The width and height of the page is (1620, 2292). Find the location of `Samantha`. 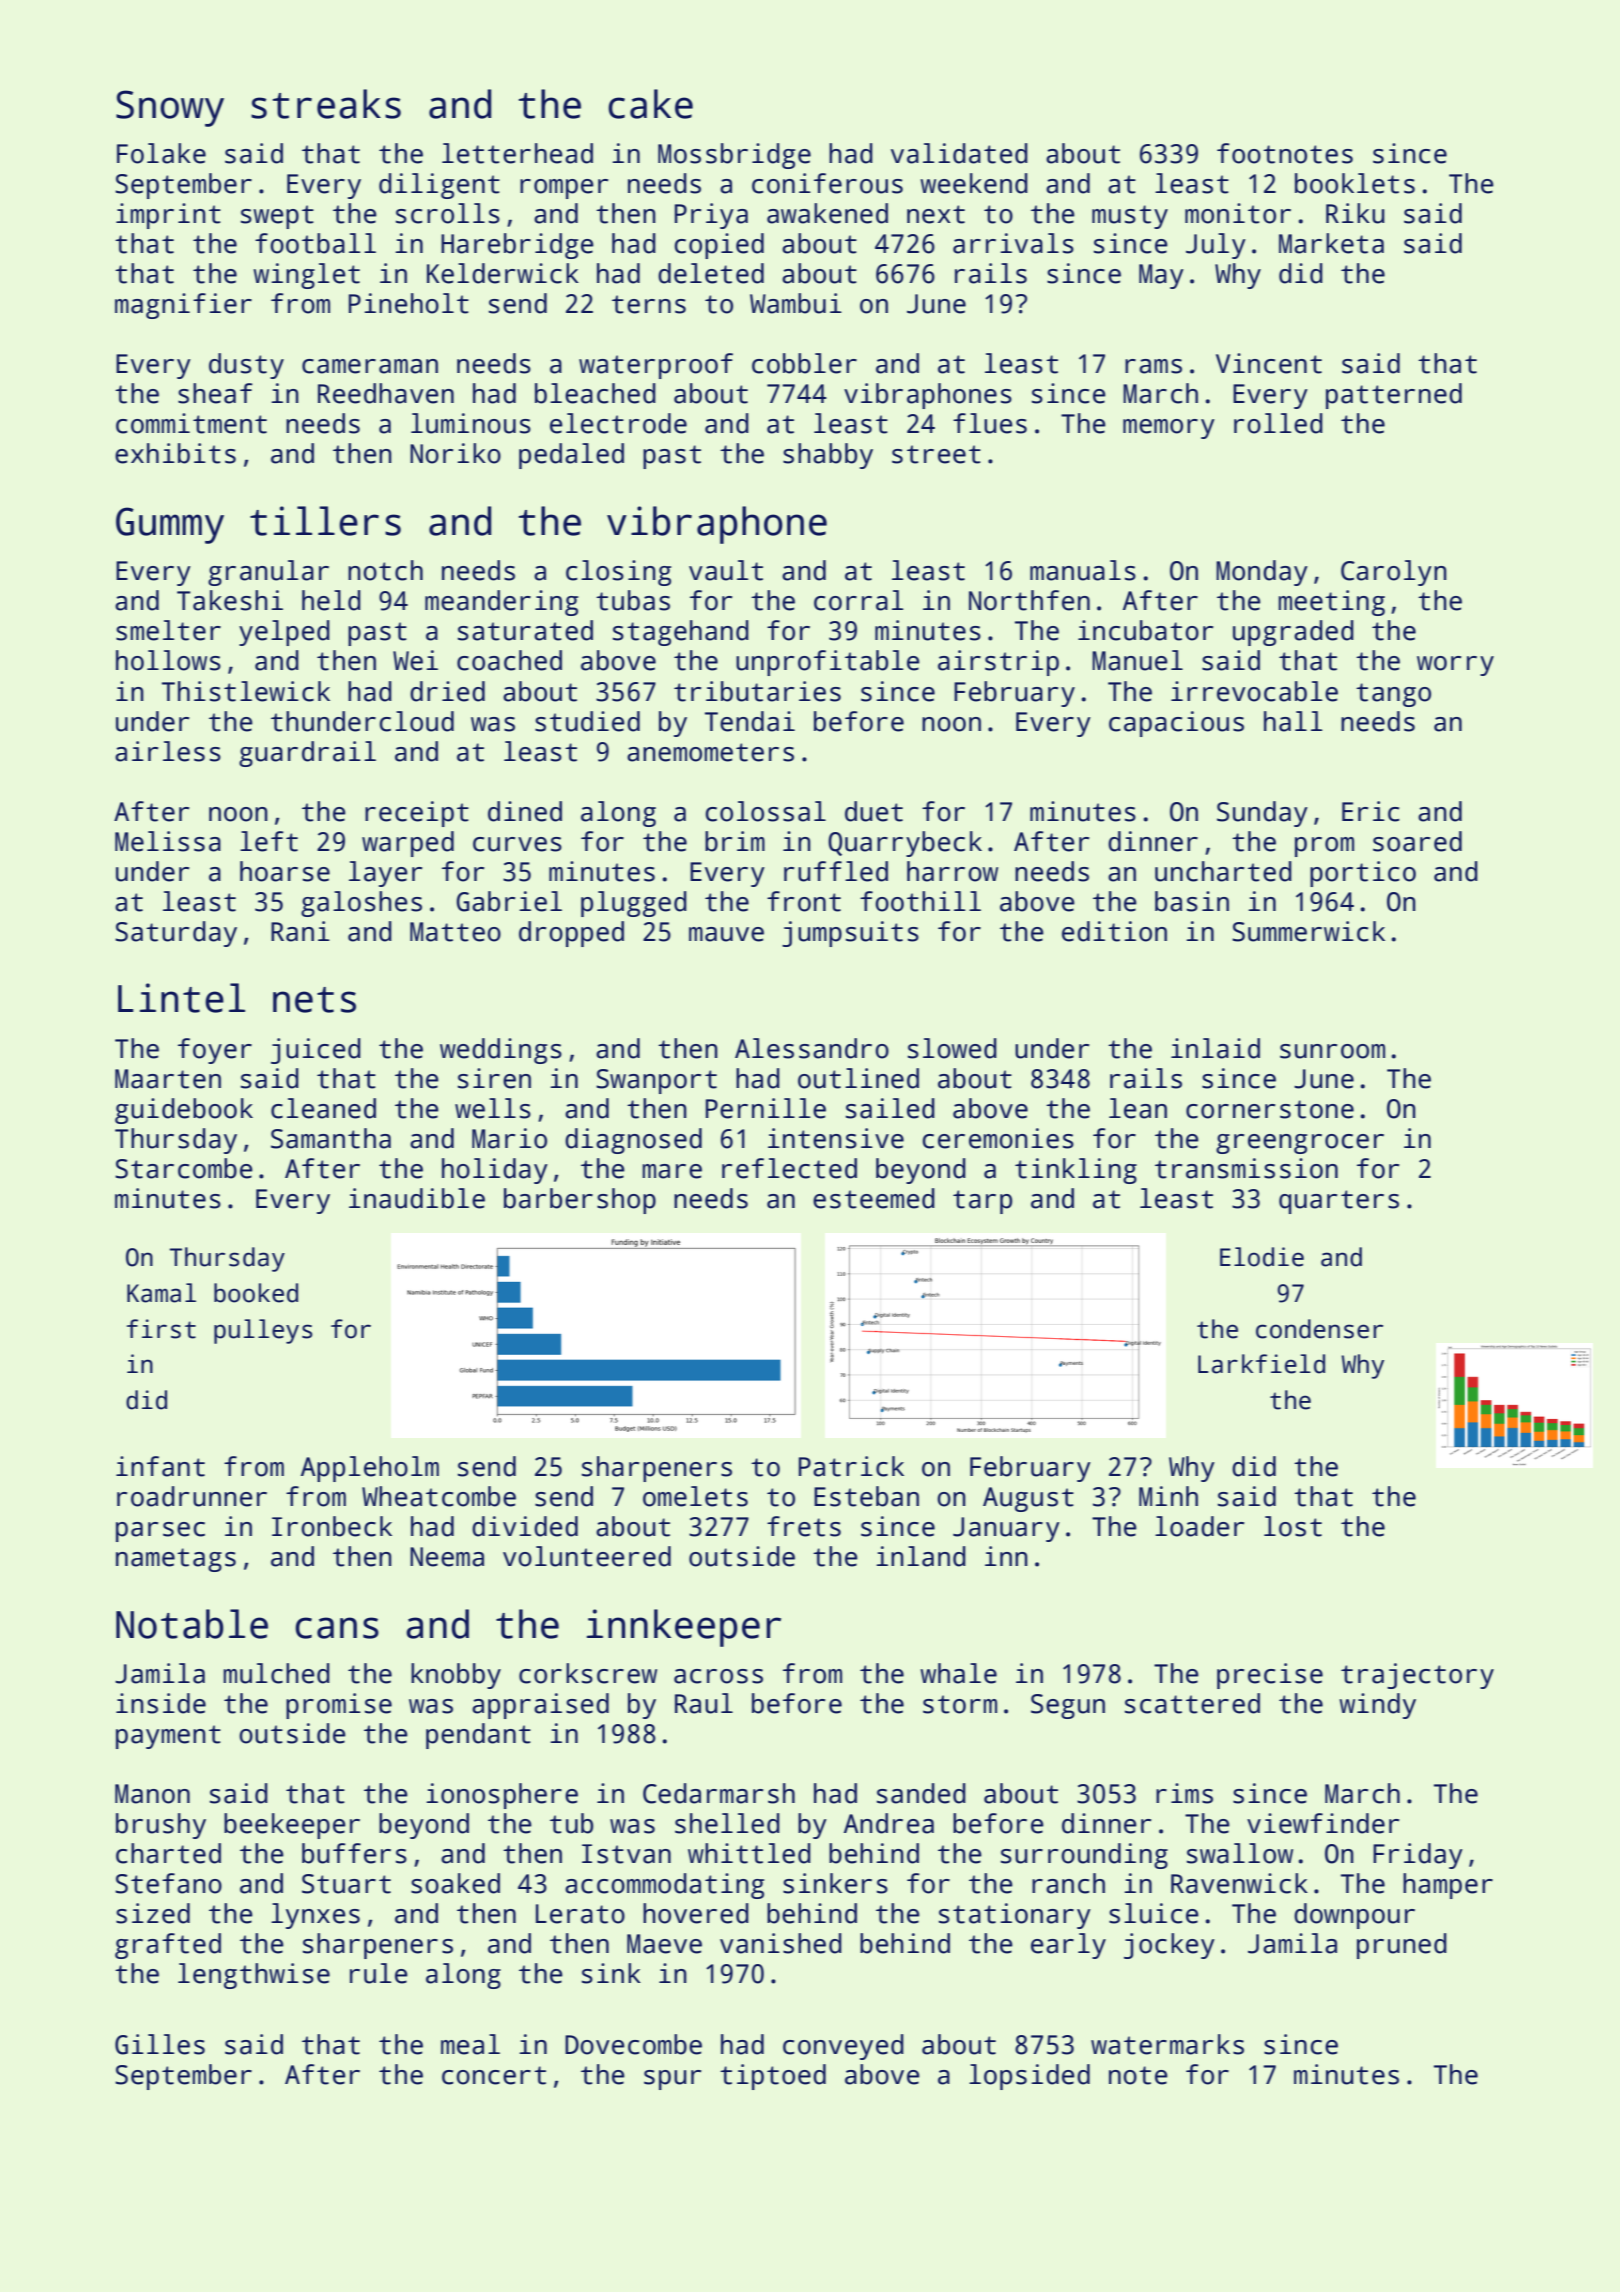

Samantha is located at coordinates (331, 1138).
